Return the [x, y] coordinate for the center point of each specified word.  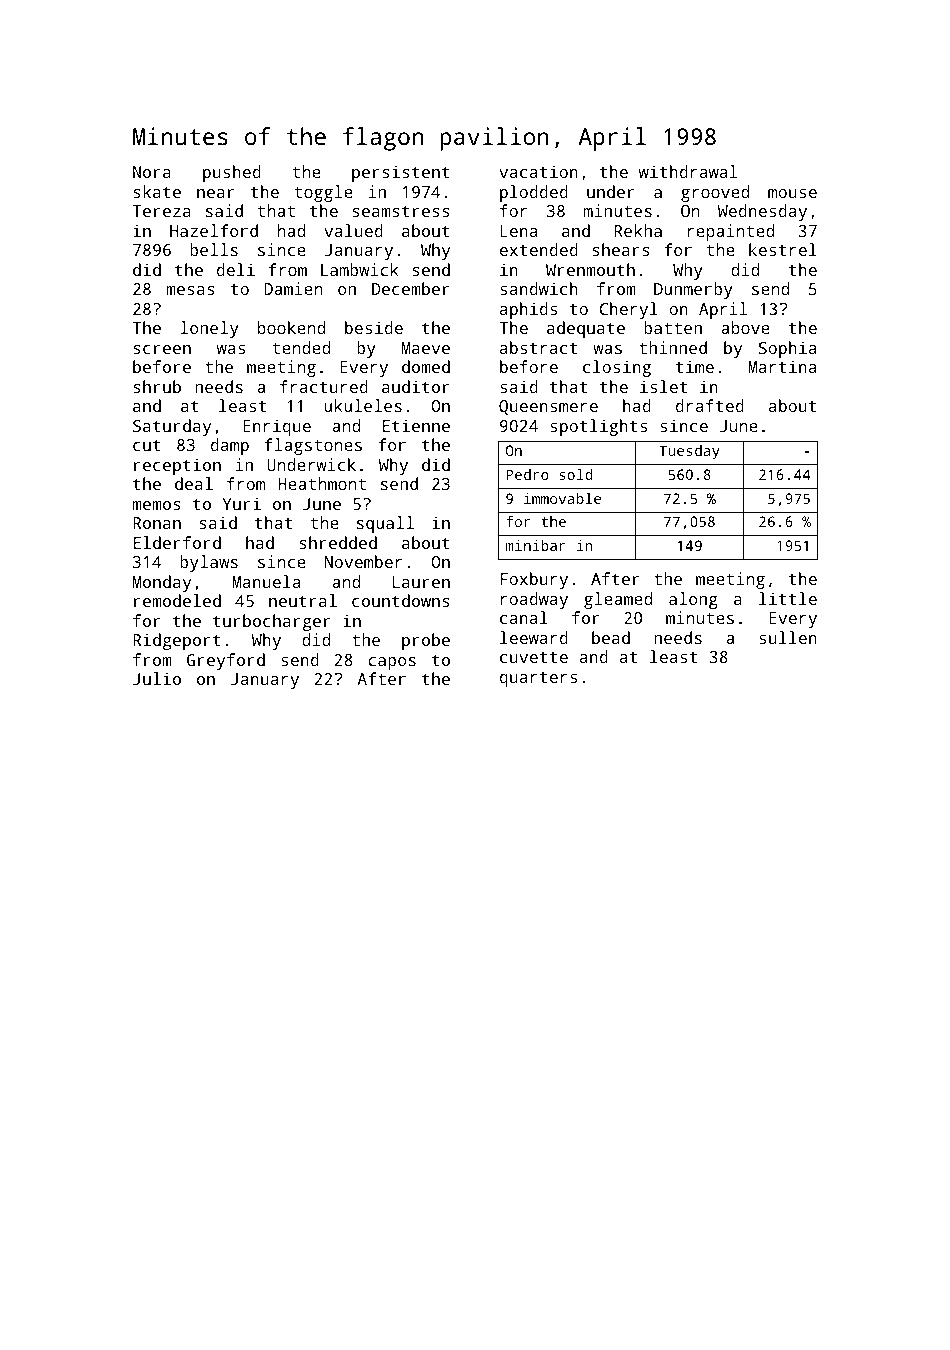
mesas [190, 290]
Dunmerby [693, 290]
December [411, 288]
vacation [538, 171]
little [788, 598]
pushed [232, 173]
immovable [562, 498]
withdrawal [688, 171]
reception [177, 466]
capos [392, 663]
